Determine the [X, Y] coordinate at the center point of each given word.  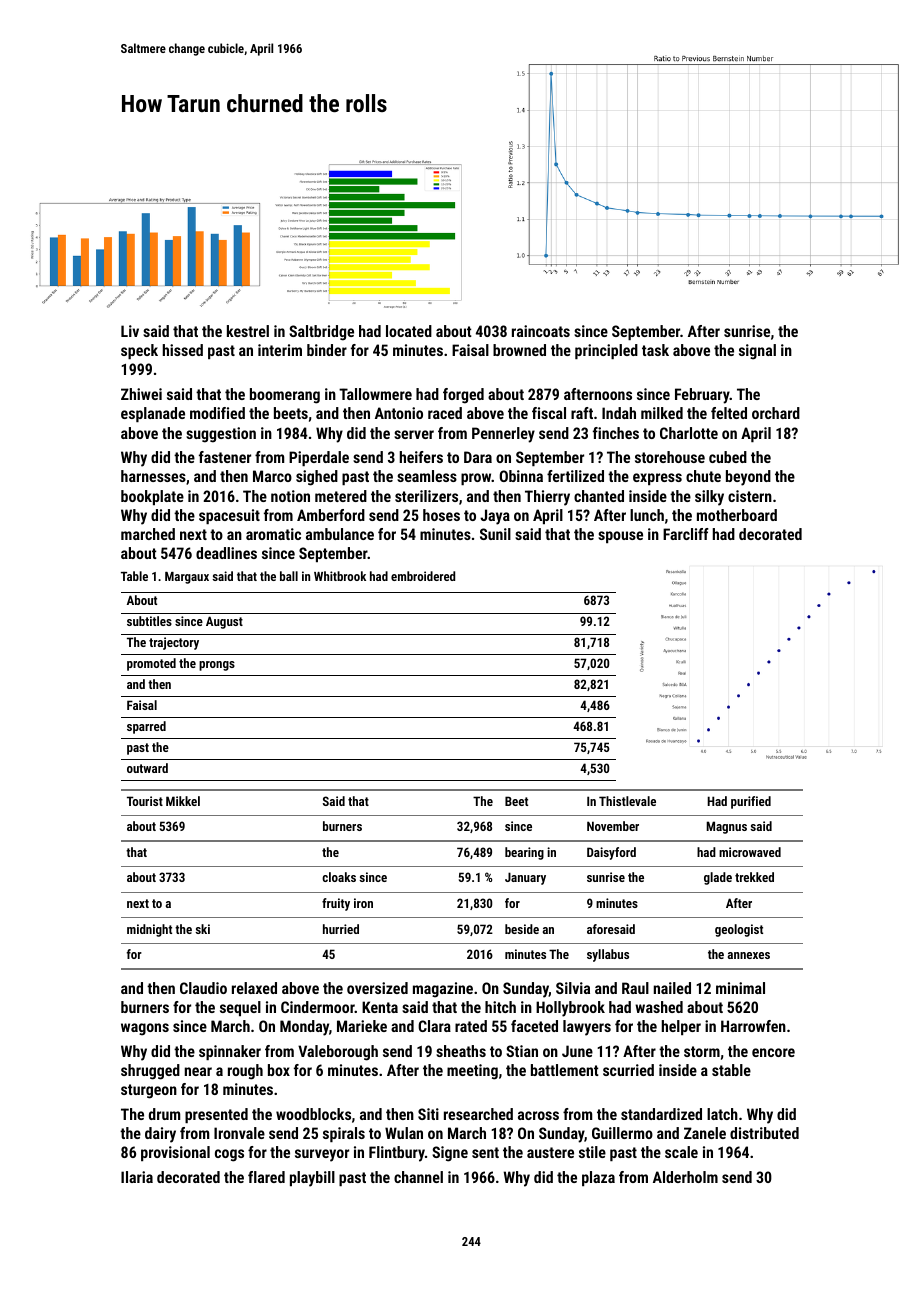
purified [751, 802]
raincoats [541, 331]
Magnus [726, 827]
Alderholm [685, 1177]
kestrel [248, 331]
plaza [598, 1178]
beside [522, 929]
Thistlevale [627, 801]
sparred [146, 727]
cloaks [339, 877]
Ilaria [137, 1177]
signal [757, 352]
